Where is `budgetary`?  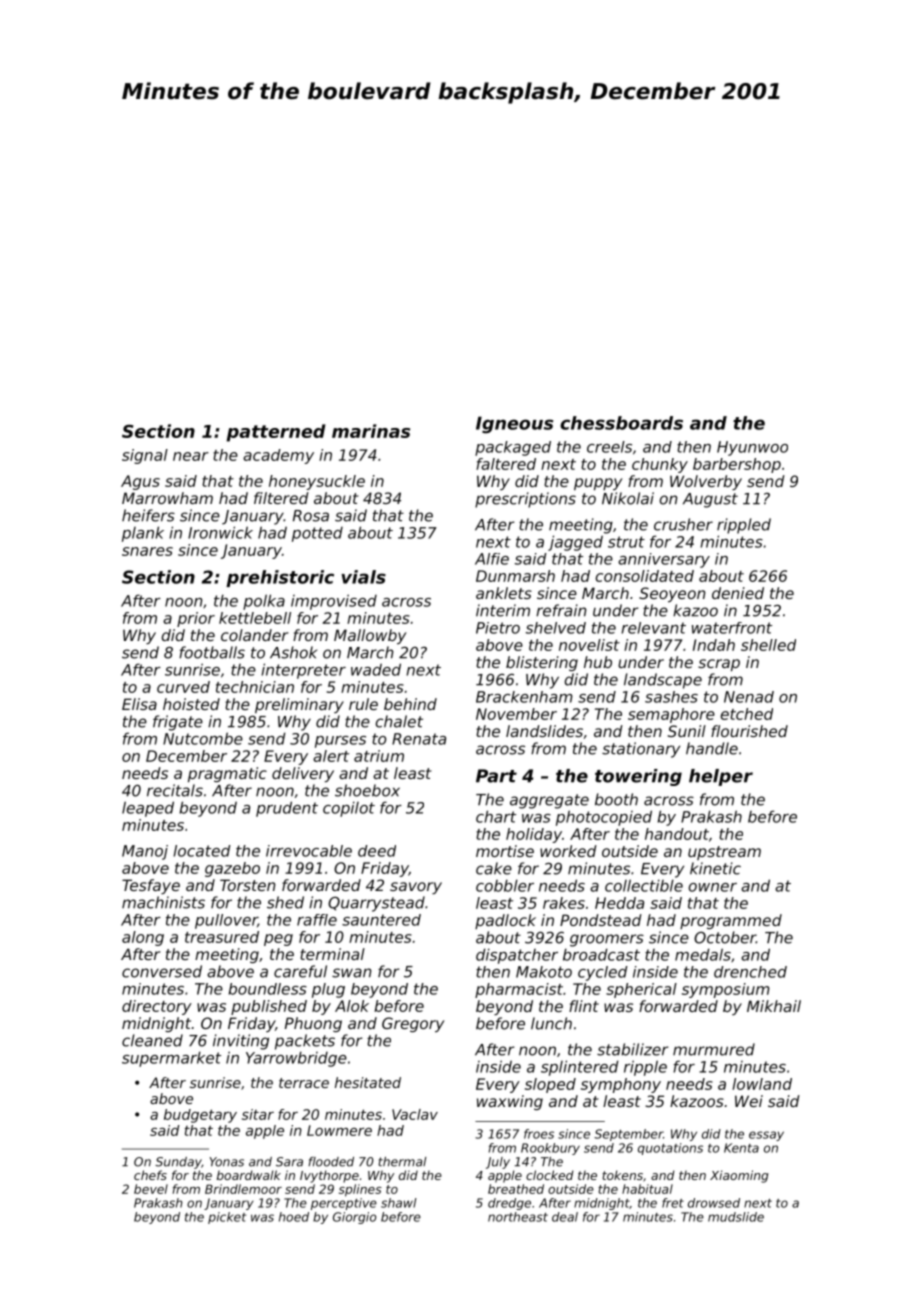 budgetary is located at coordinates (200, 1116).
